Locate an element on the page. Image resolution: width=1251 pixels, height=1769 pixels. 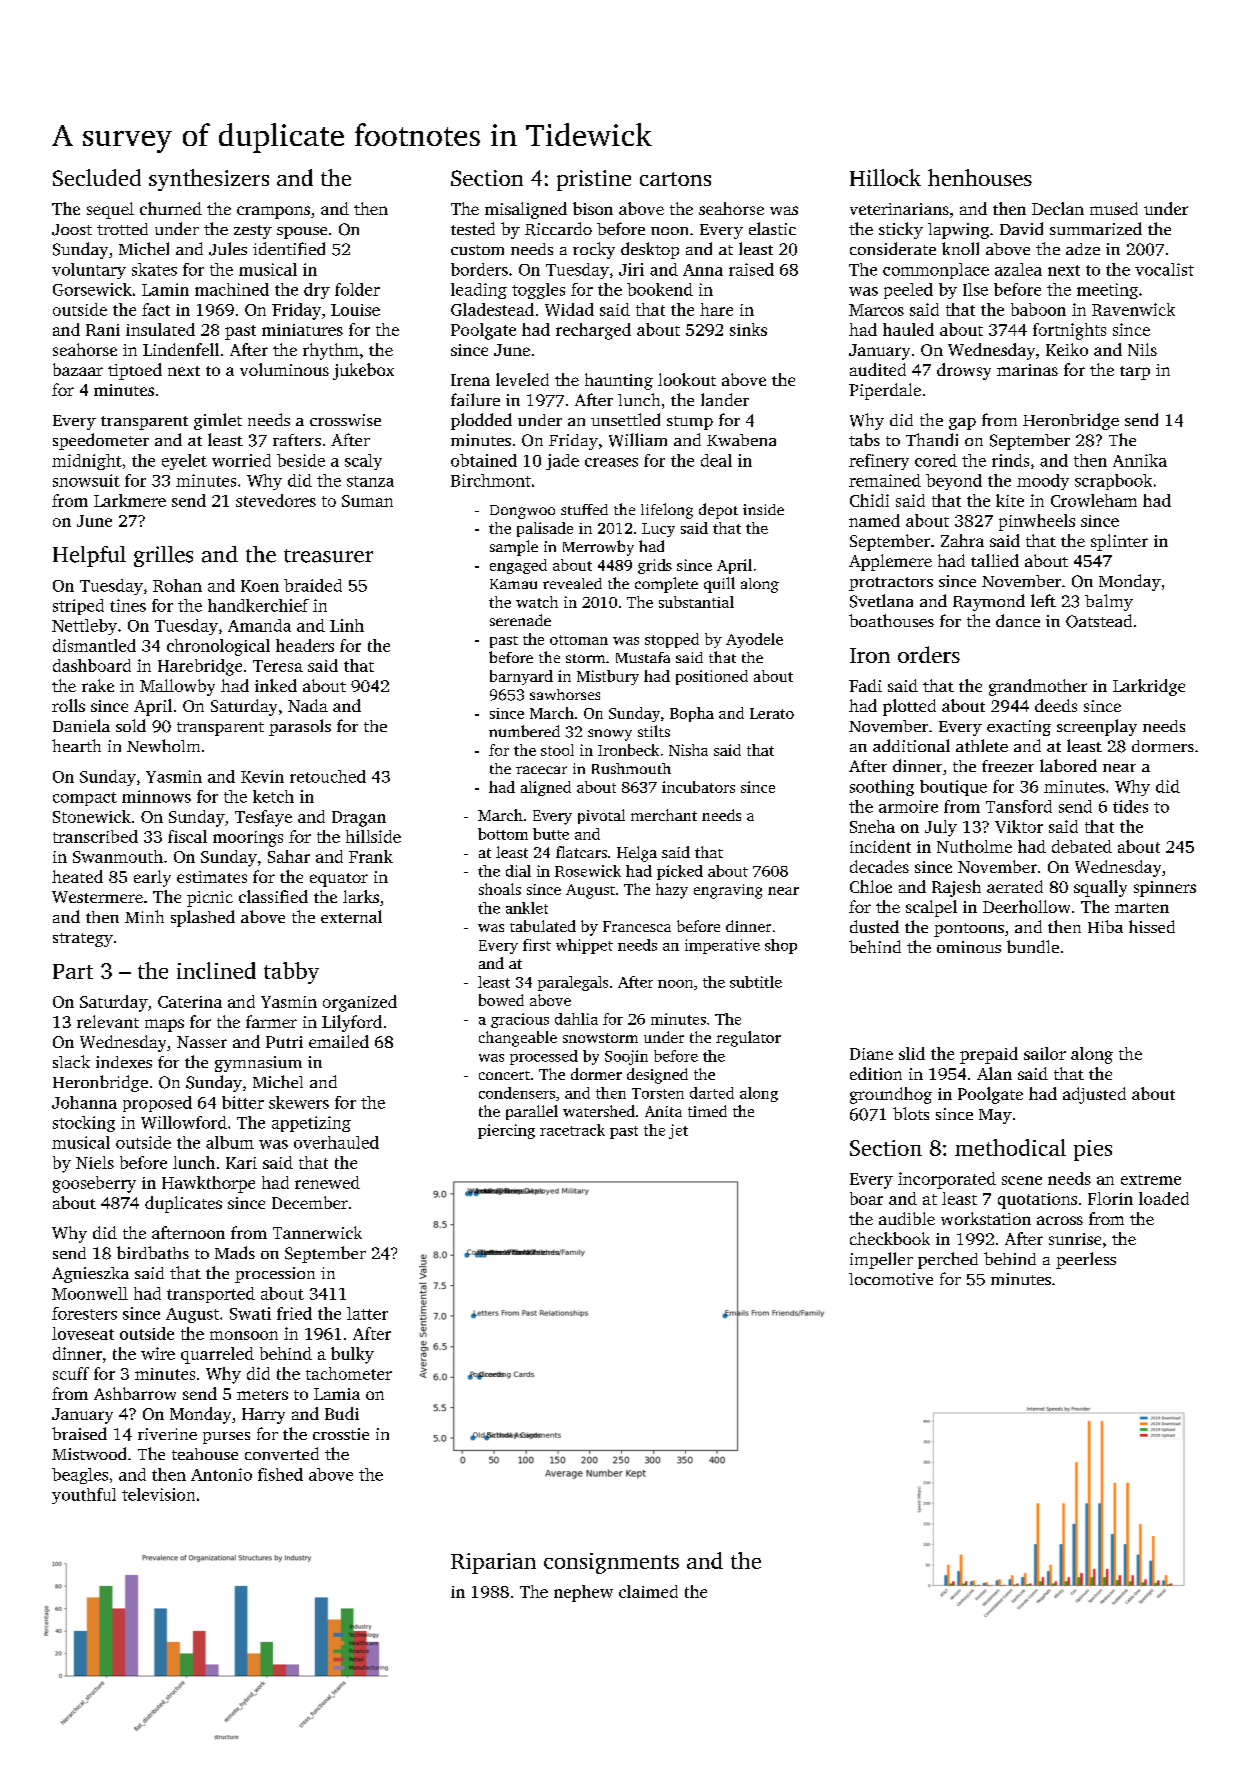
claimed is located at coordinates (648, 1591).
